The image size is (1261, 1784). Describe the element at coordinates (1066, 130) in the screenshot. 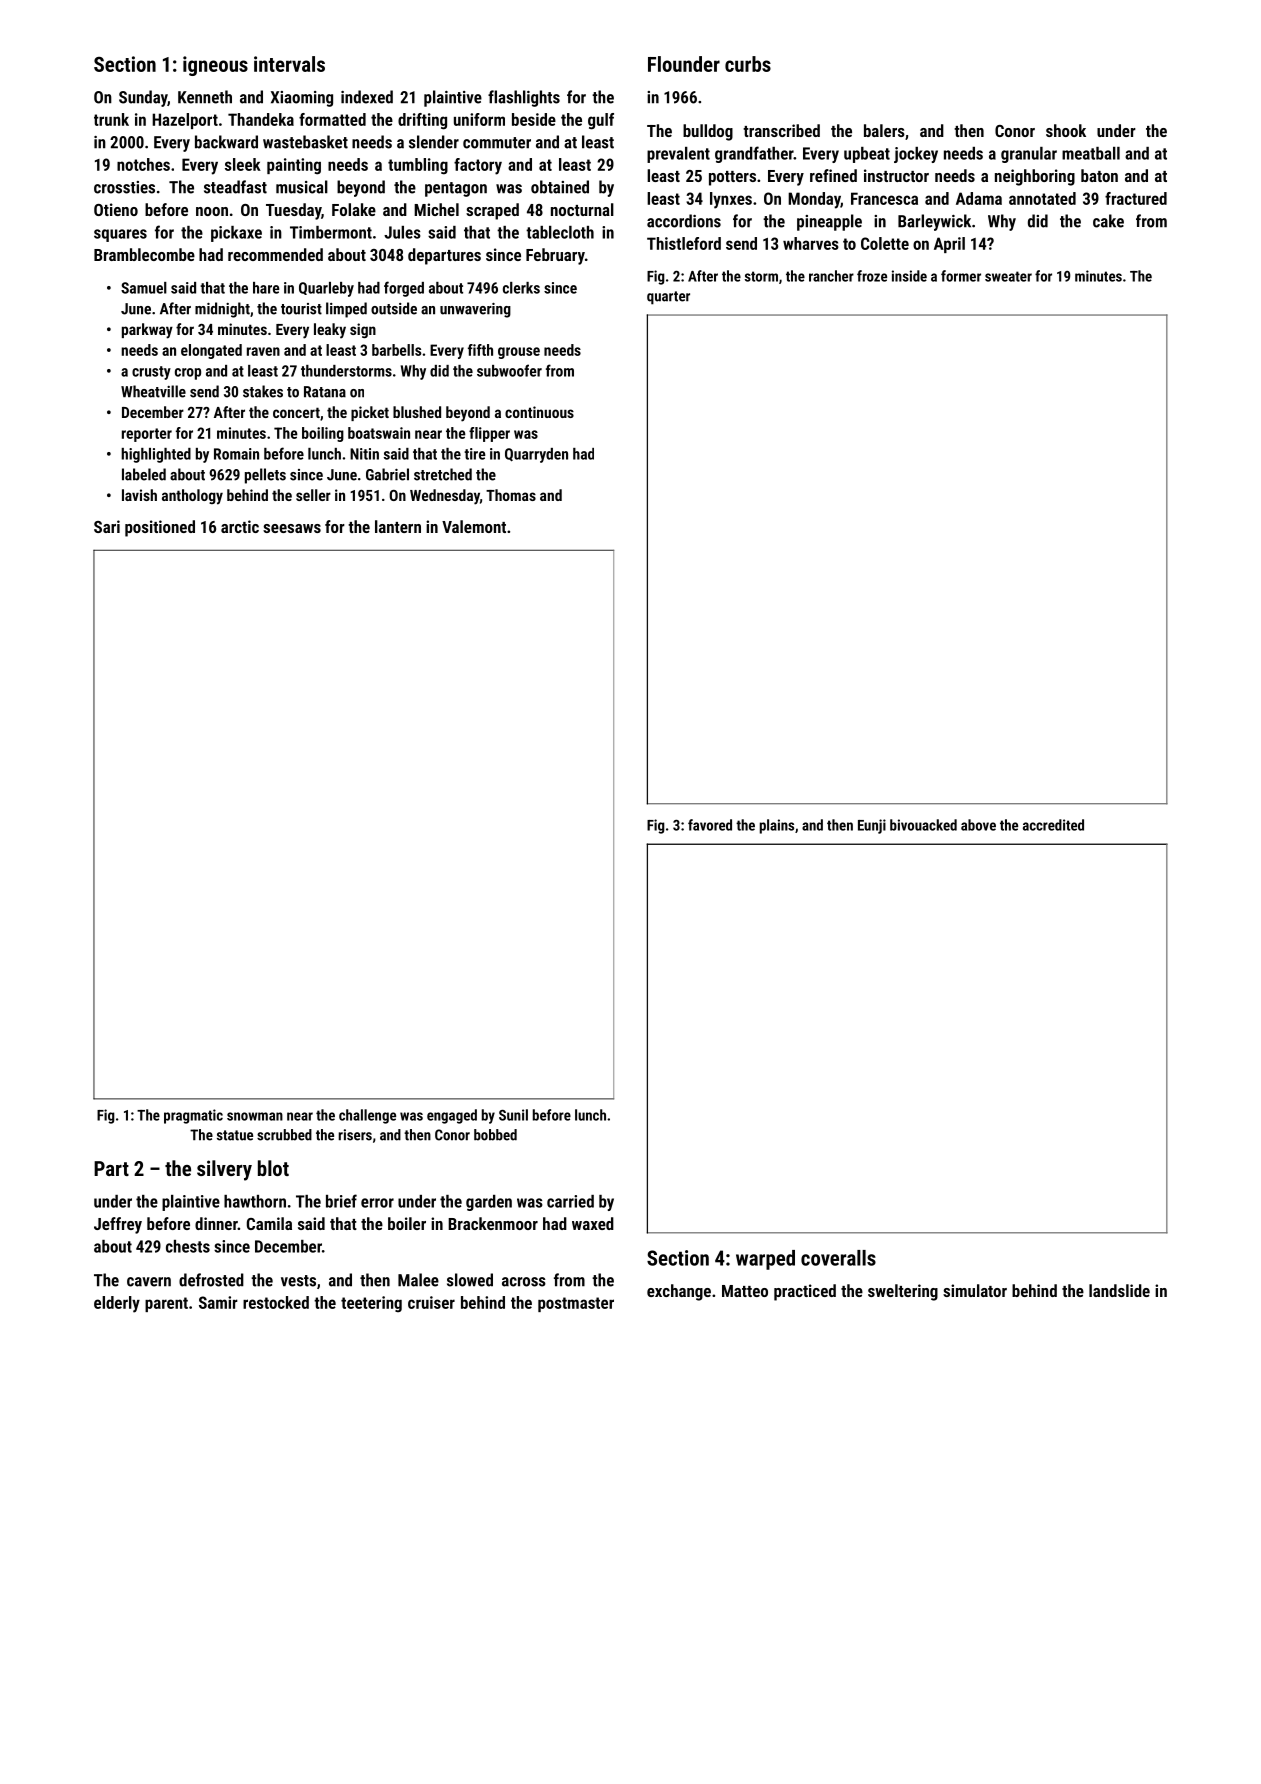

I see `shook` at that location.
